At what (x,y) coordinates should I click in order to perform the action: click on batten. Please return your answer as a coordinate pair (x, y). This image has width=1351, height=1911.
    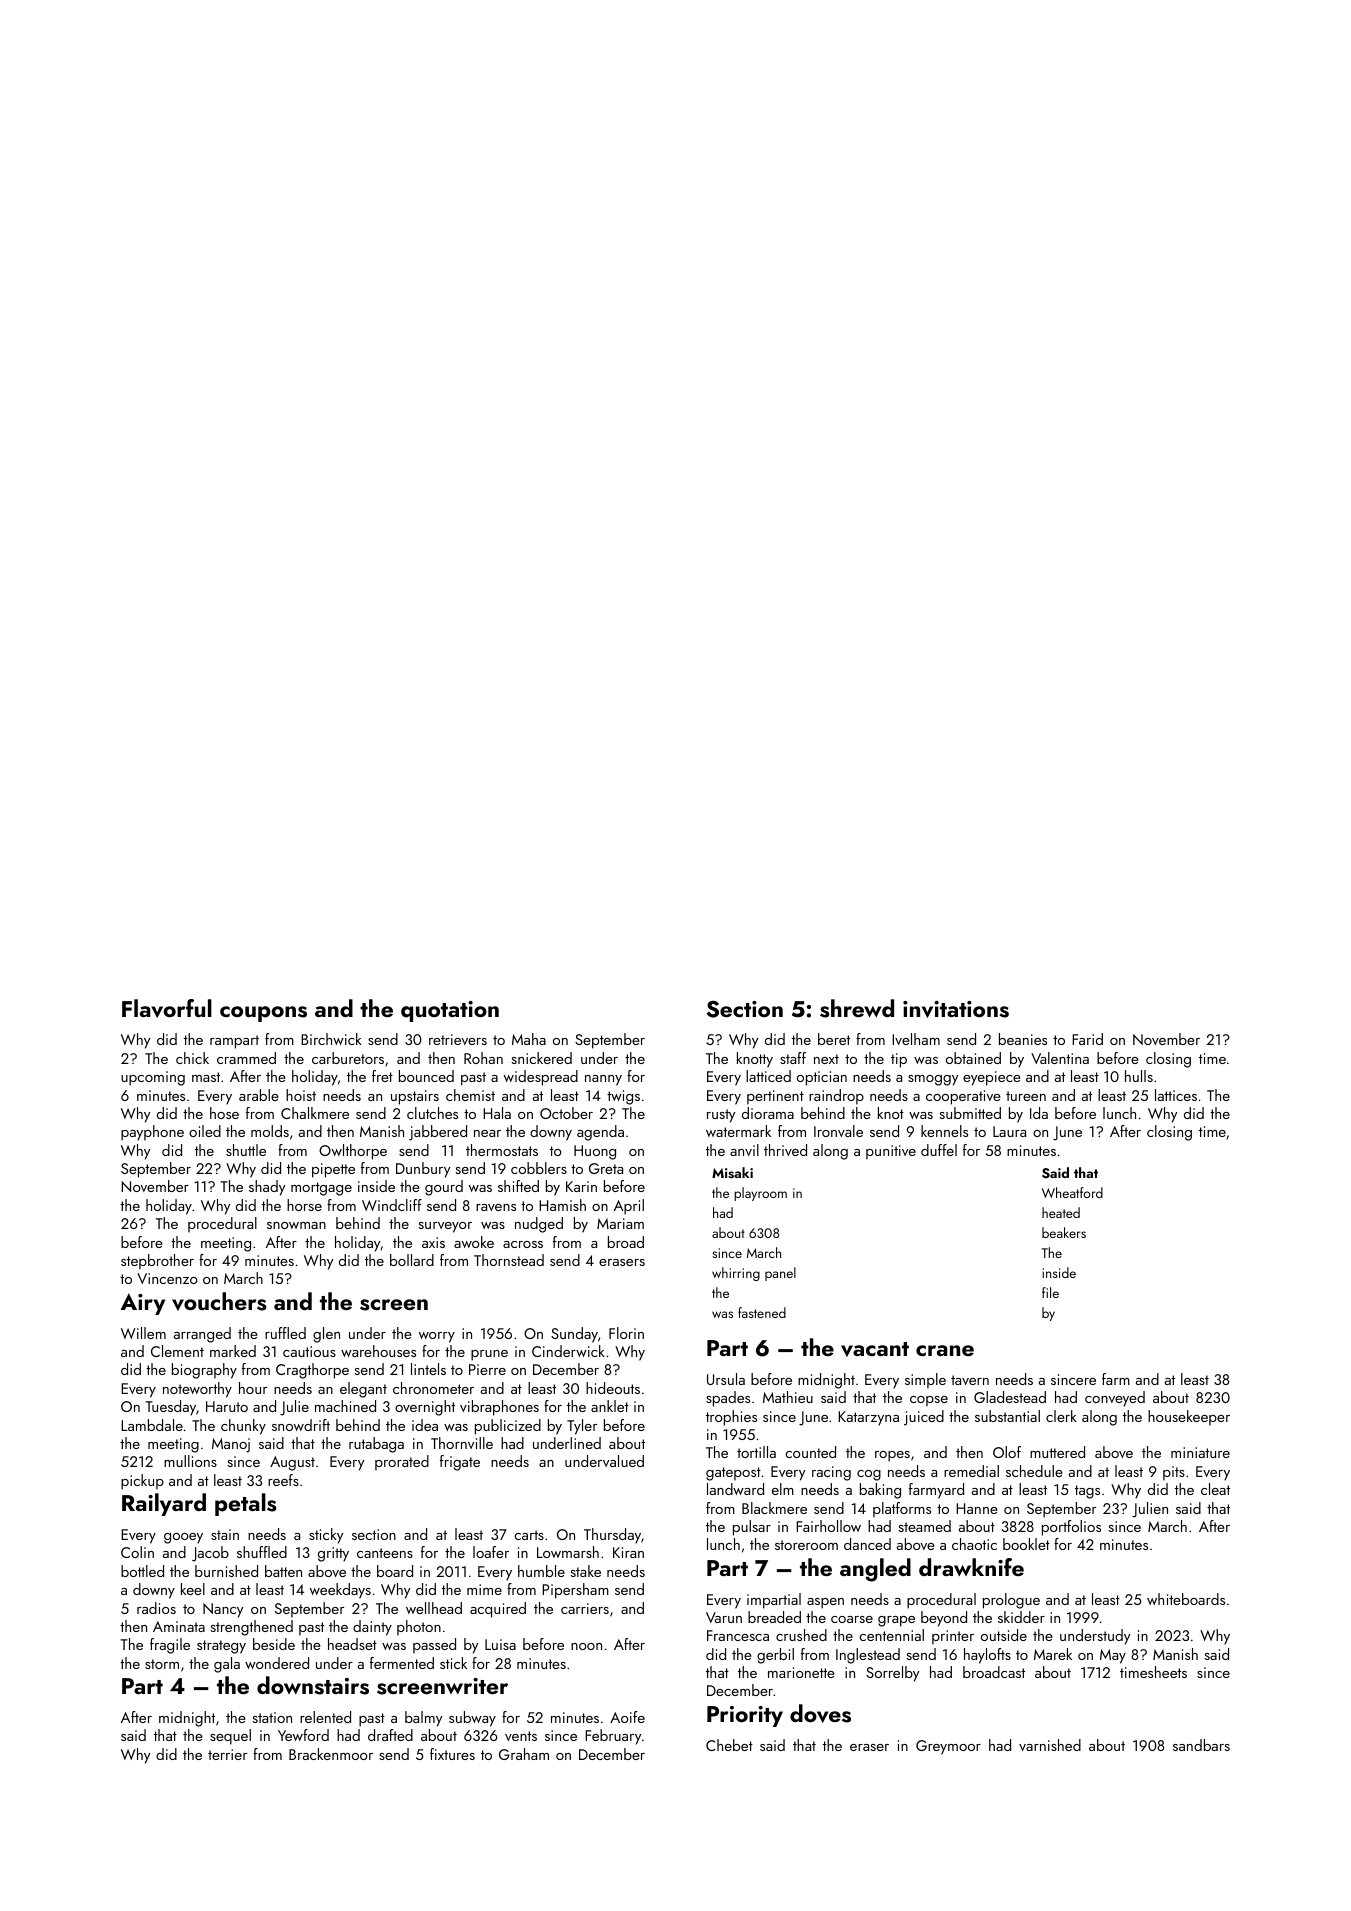
    Looking at the image, I should click on (283, 1571).
